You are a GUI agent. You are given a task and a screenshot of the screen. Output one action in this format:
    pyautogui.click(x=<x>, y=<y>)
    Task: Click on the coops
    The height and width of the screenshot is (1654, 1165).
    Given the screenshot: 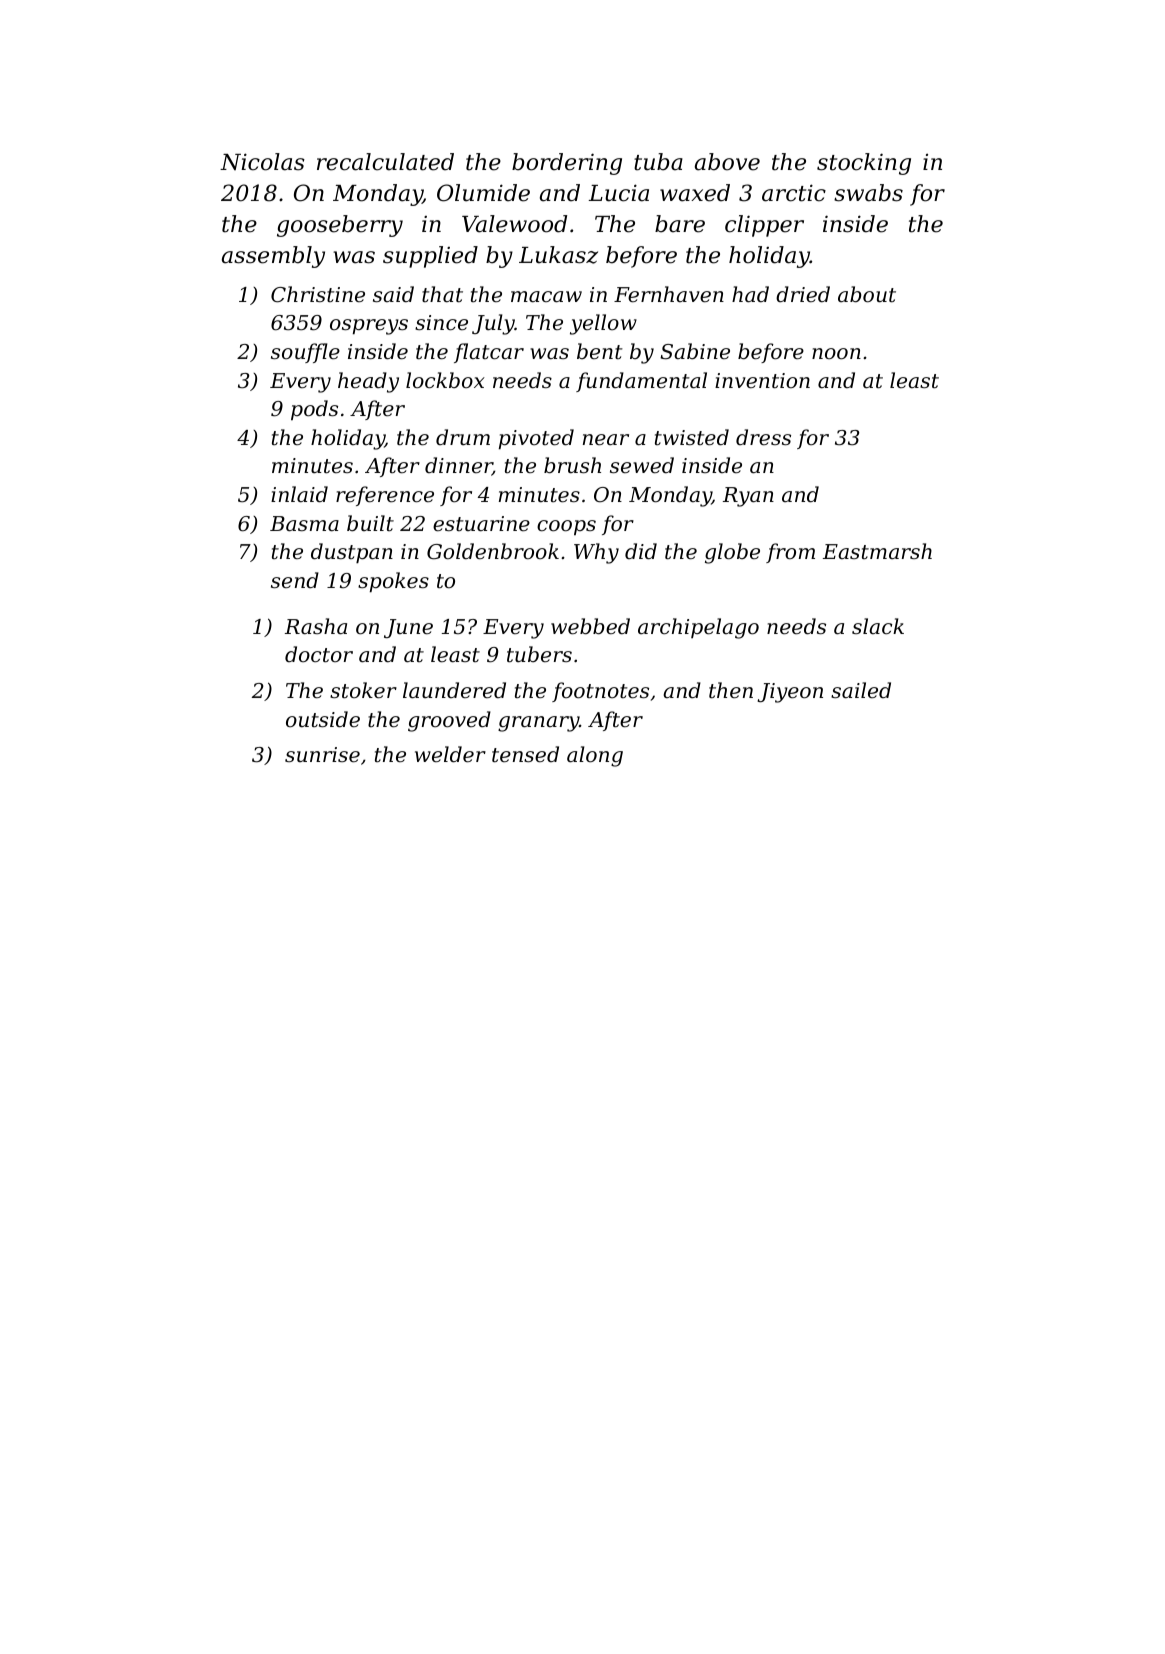 What is the action you would take?
    pyautogui.click(x=566, y=528)
